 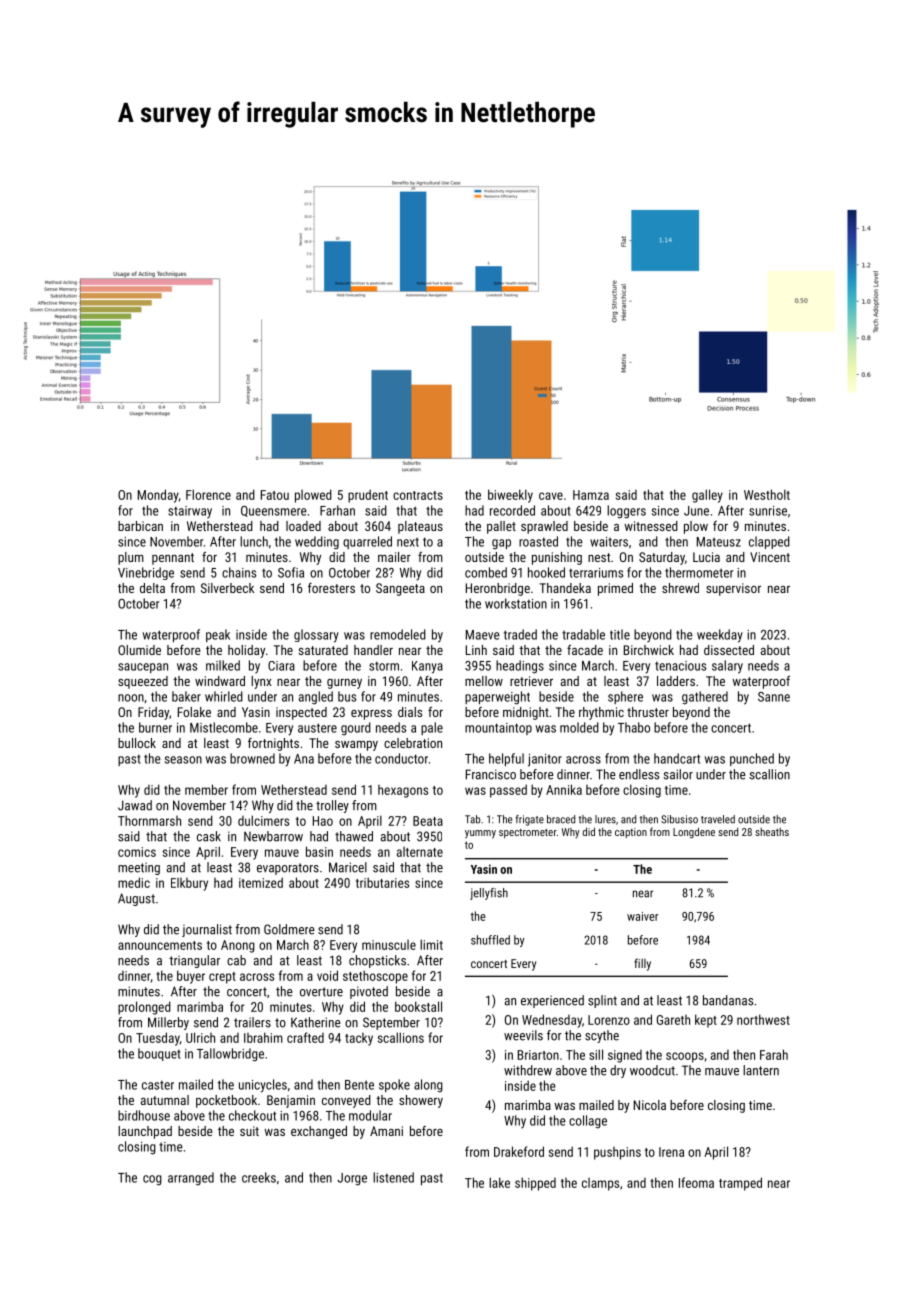 What do you see at coordinates (707, 496) in the image?
I see `galley` at bounding box center [707, 496].
